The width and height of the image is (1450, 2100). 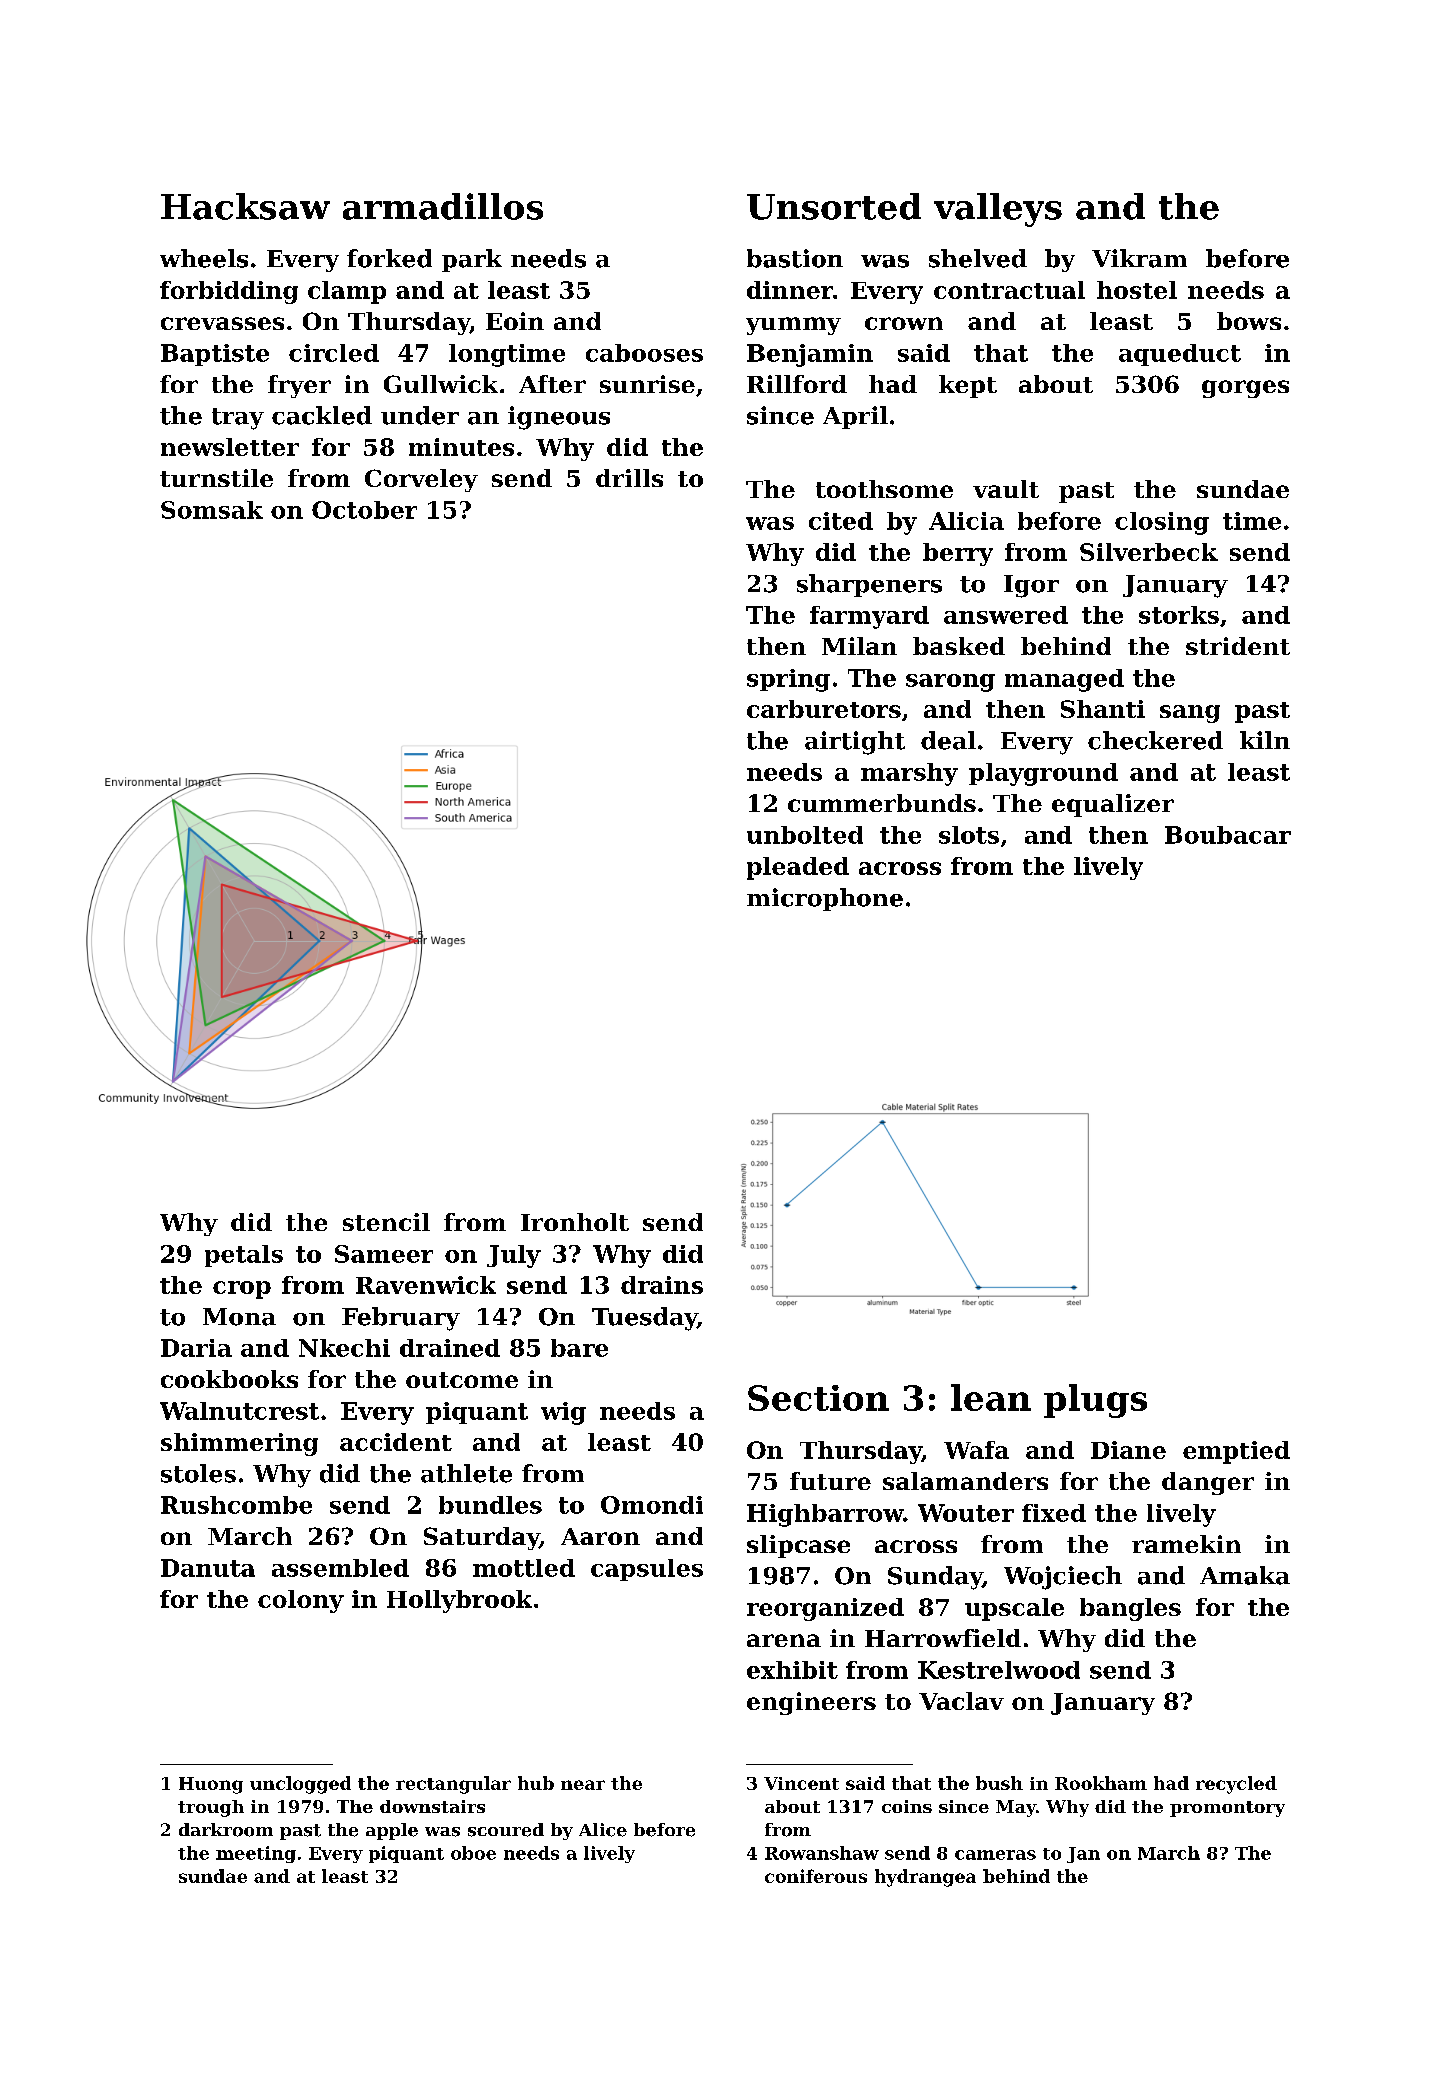 I want to click on petals, so click(x=244, y=1256).
